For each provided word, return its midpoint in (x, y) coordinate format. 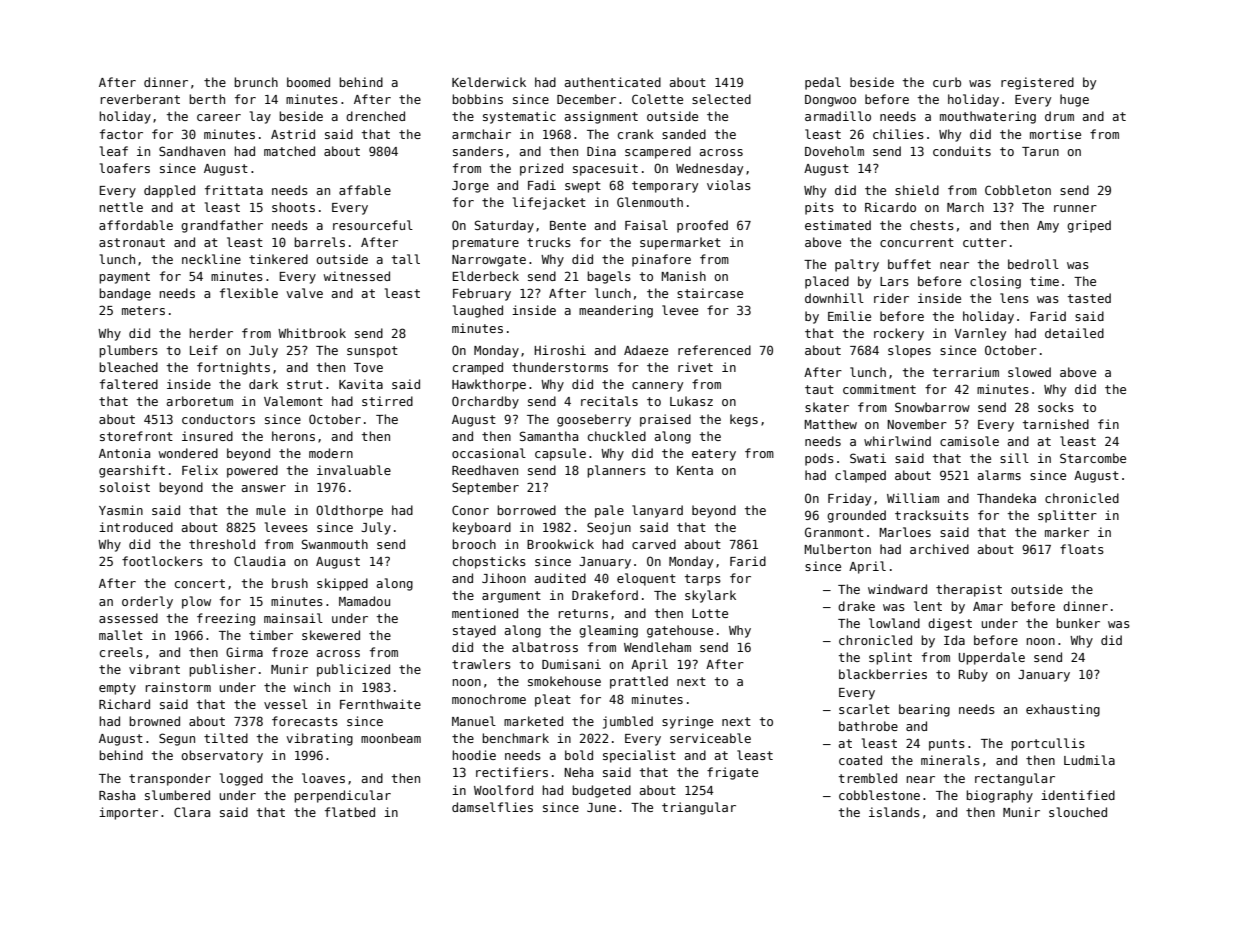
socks (1056, 407)
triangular (699, 808)
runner (1075, 208)
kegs (744, 420)
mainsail (293, 618)
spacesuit (605, 169)
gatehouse (680, 631)
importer (128, 813)
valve (304, 293)
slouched (1078, 812)
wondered (188, 453)
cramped (478, 368)
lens (1014, 298)
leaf (114, 151)
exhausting (1063, 710)
